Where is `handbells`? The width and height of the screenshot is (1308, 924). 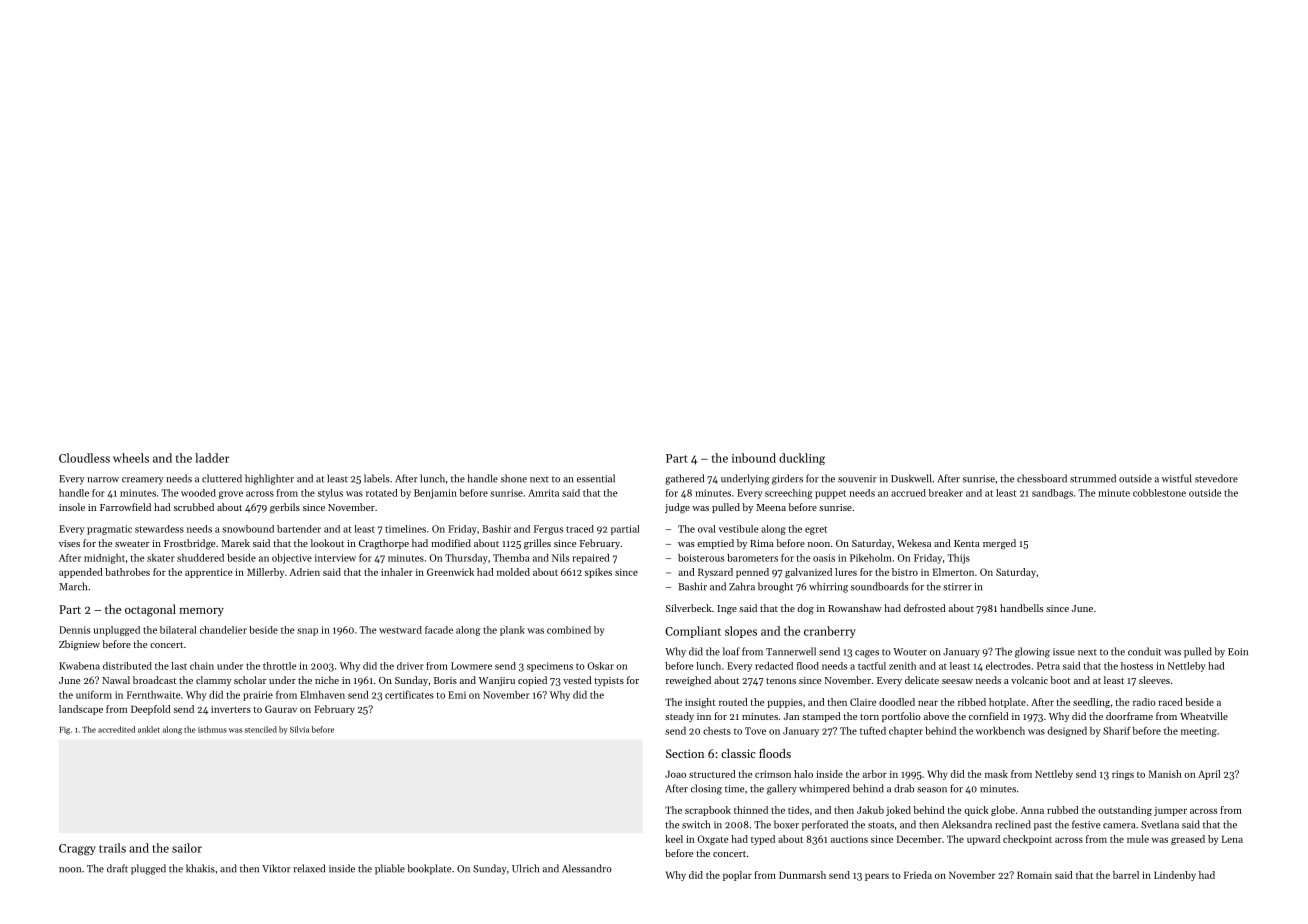
handbells is located at coordinates (1021, 608).
